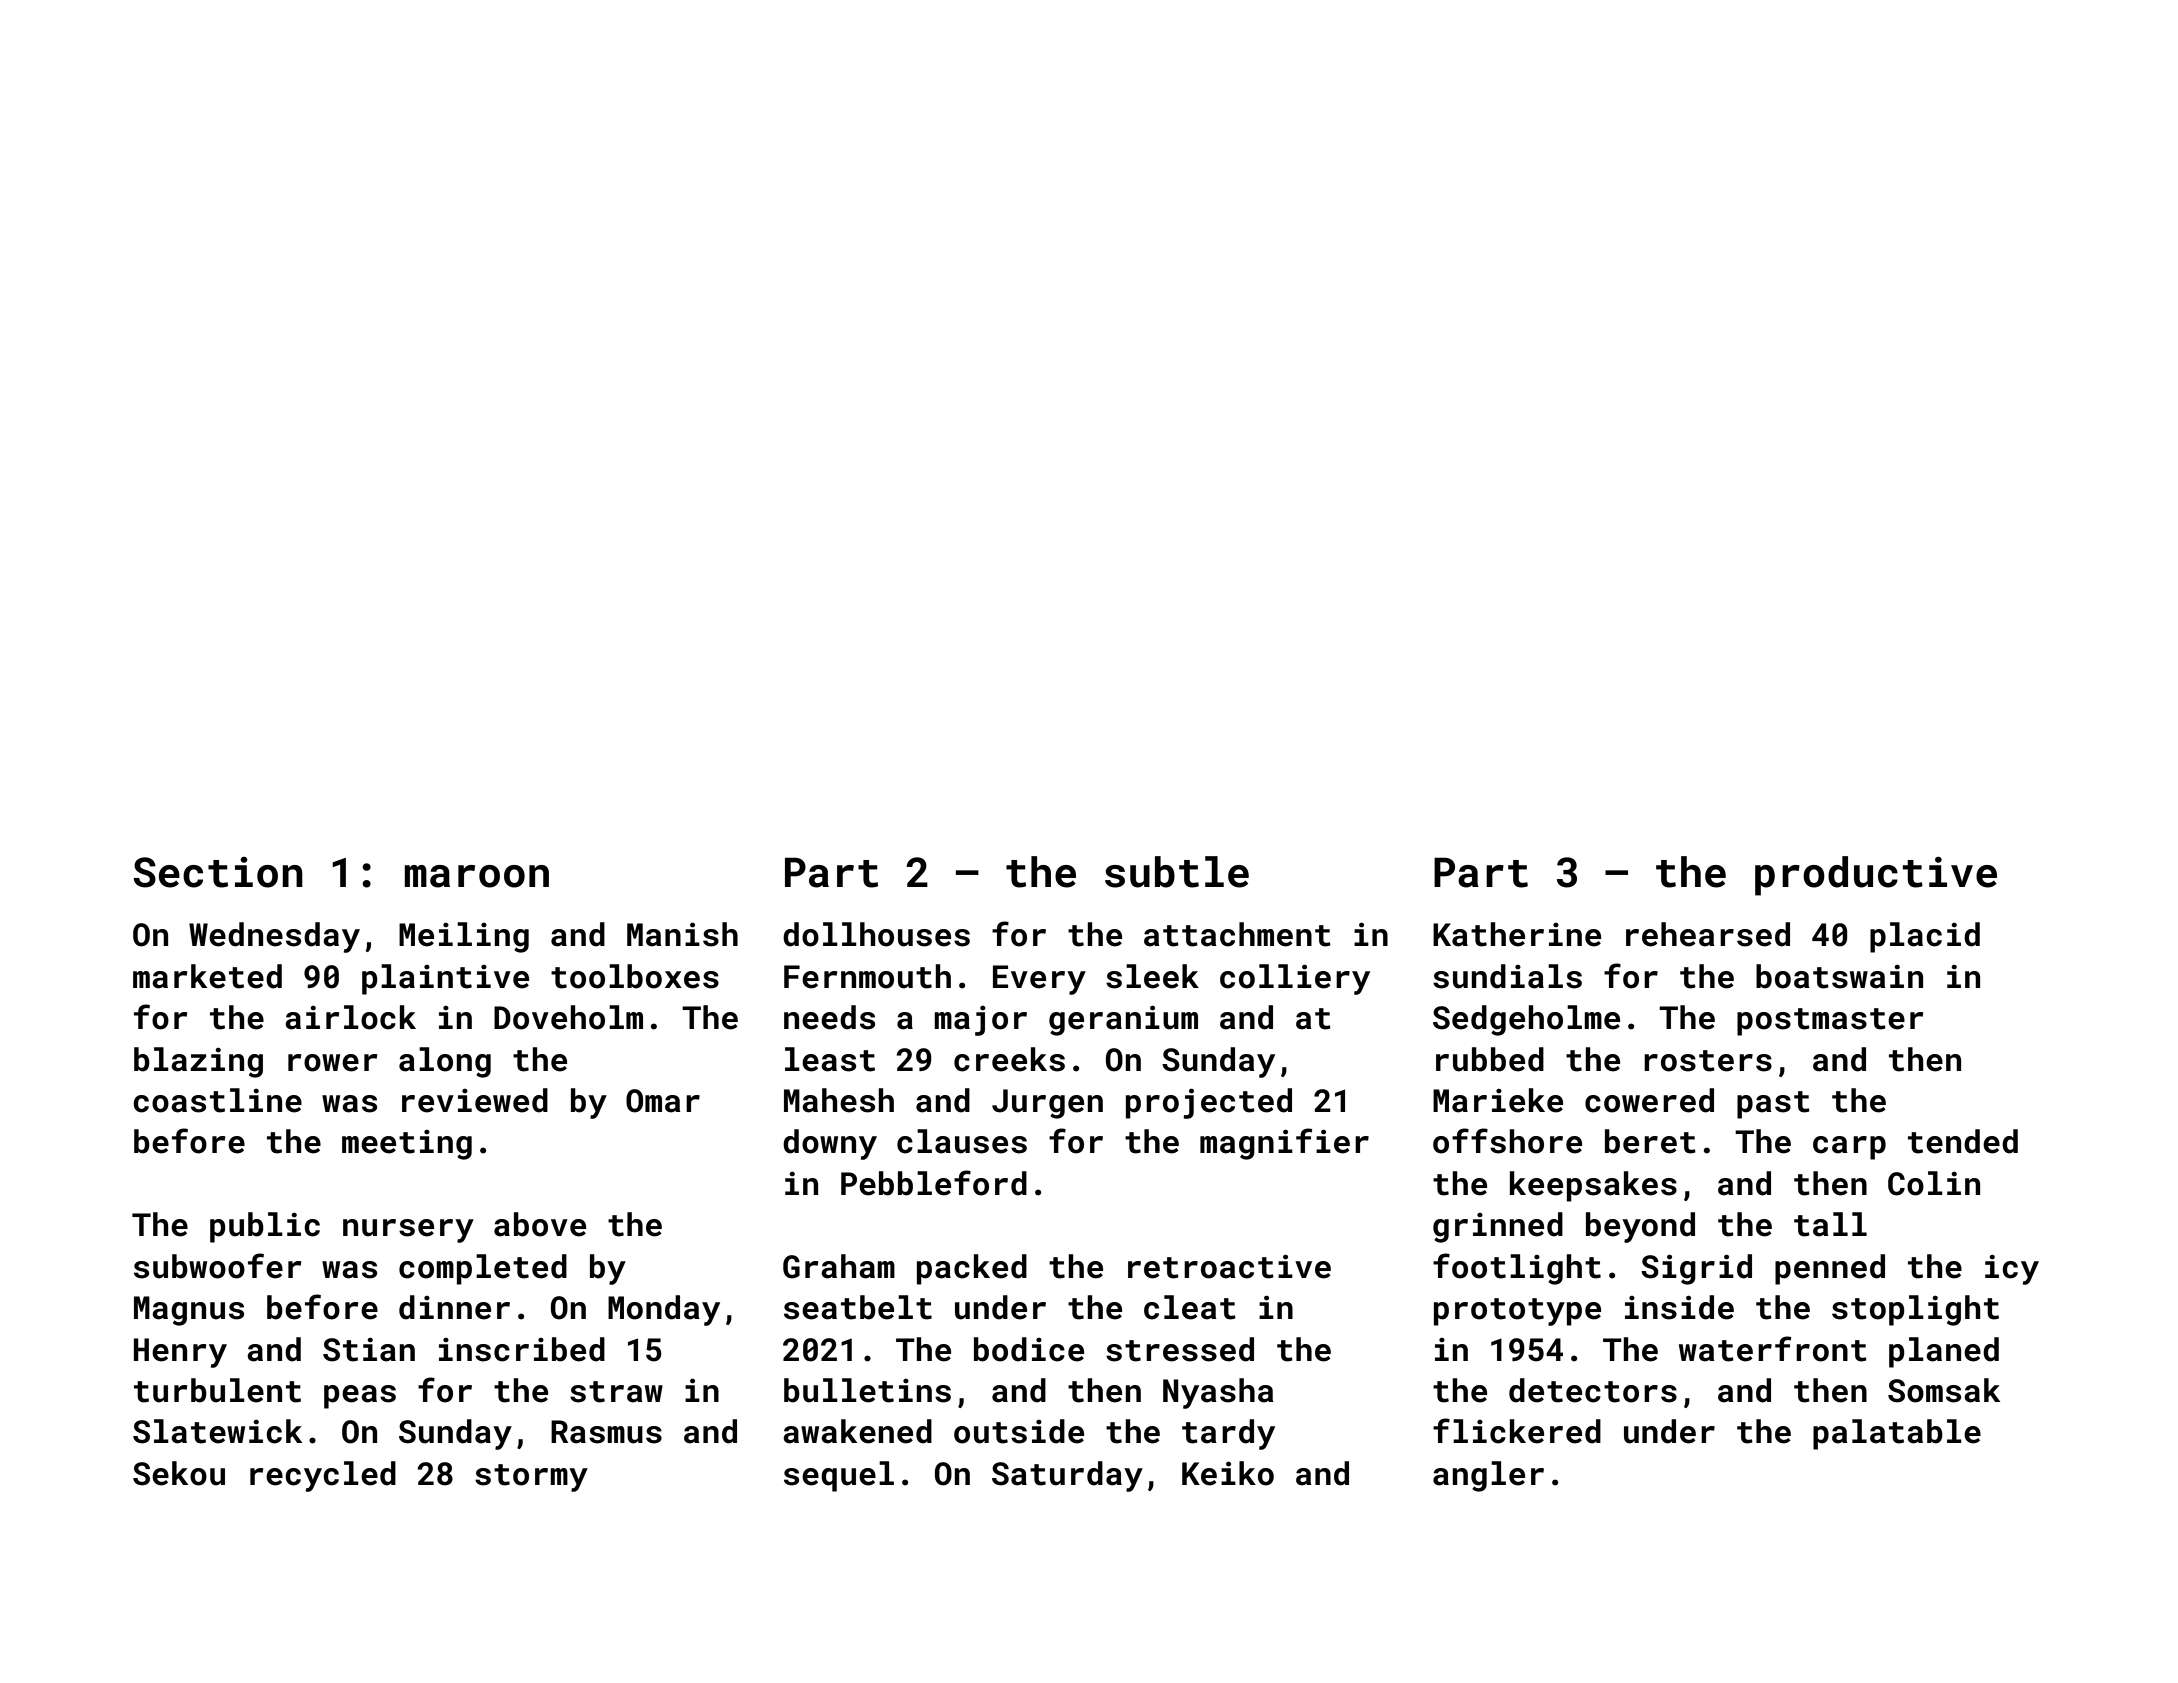 The width and height of the screenshot is (2178, 1683). I want to click on bulletins, so click(867, 1390).
